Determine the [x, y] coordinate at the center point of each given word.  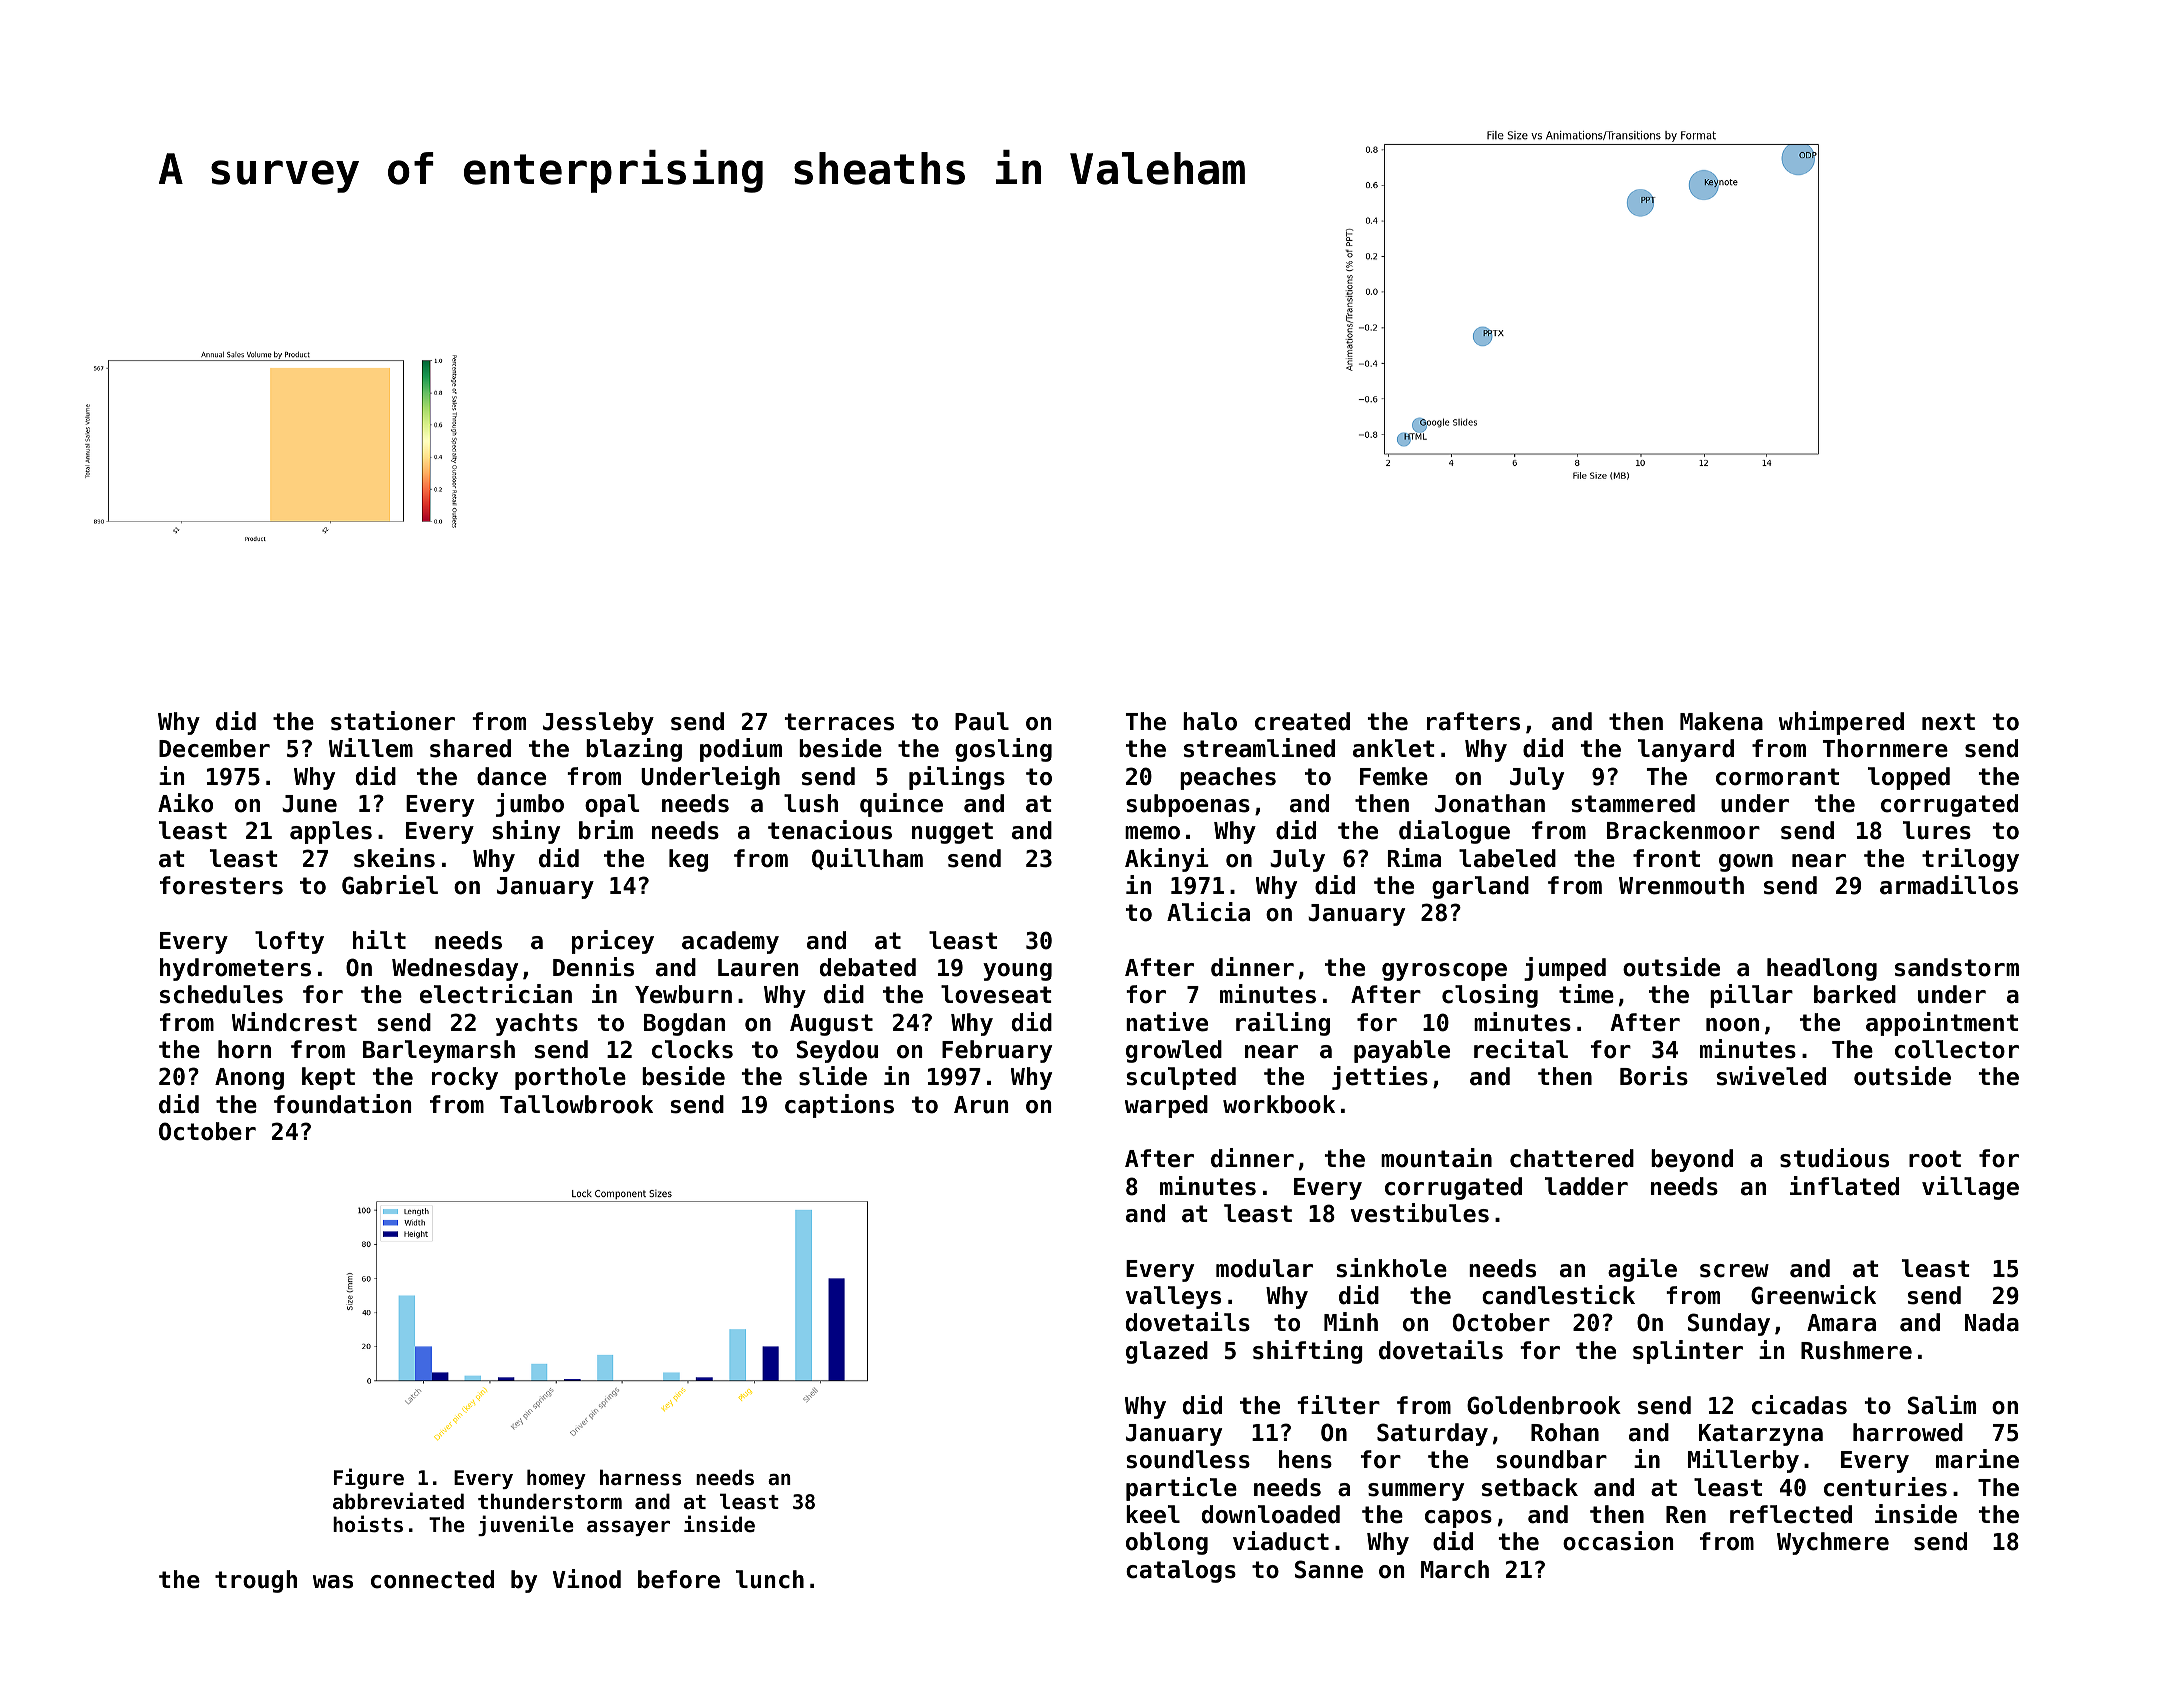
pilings [957, 778]
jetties [1380, 1078]
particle [1181, 1489]
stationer [393, 721]
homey [556, 1479]
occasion [1618, 1541]
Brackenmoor [1683, 830]
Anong [249, 1079]
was [333, 1582]
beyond [1692, 1160]
